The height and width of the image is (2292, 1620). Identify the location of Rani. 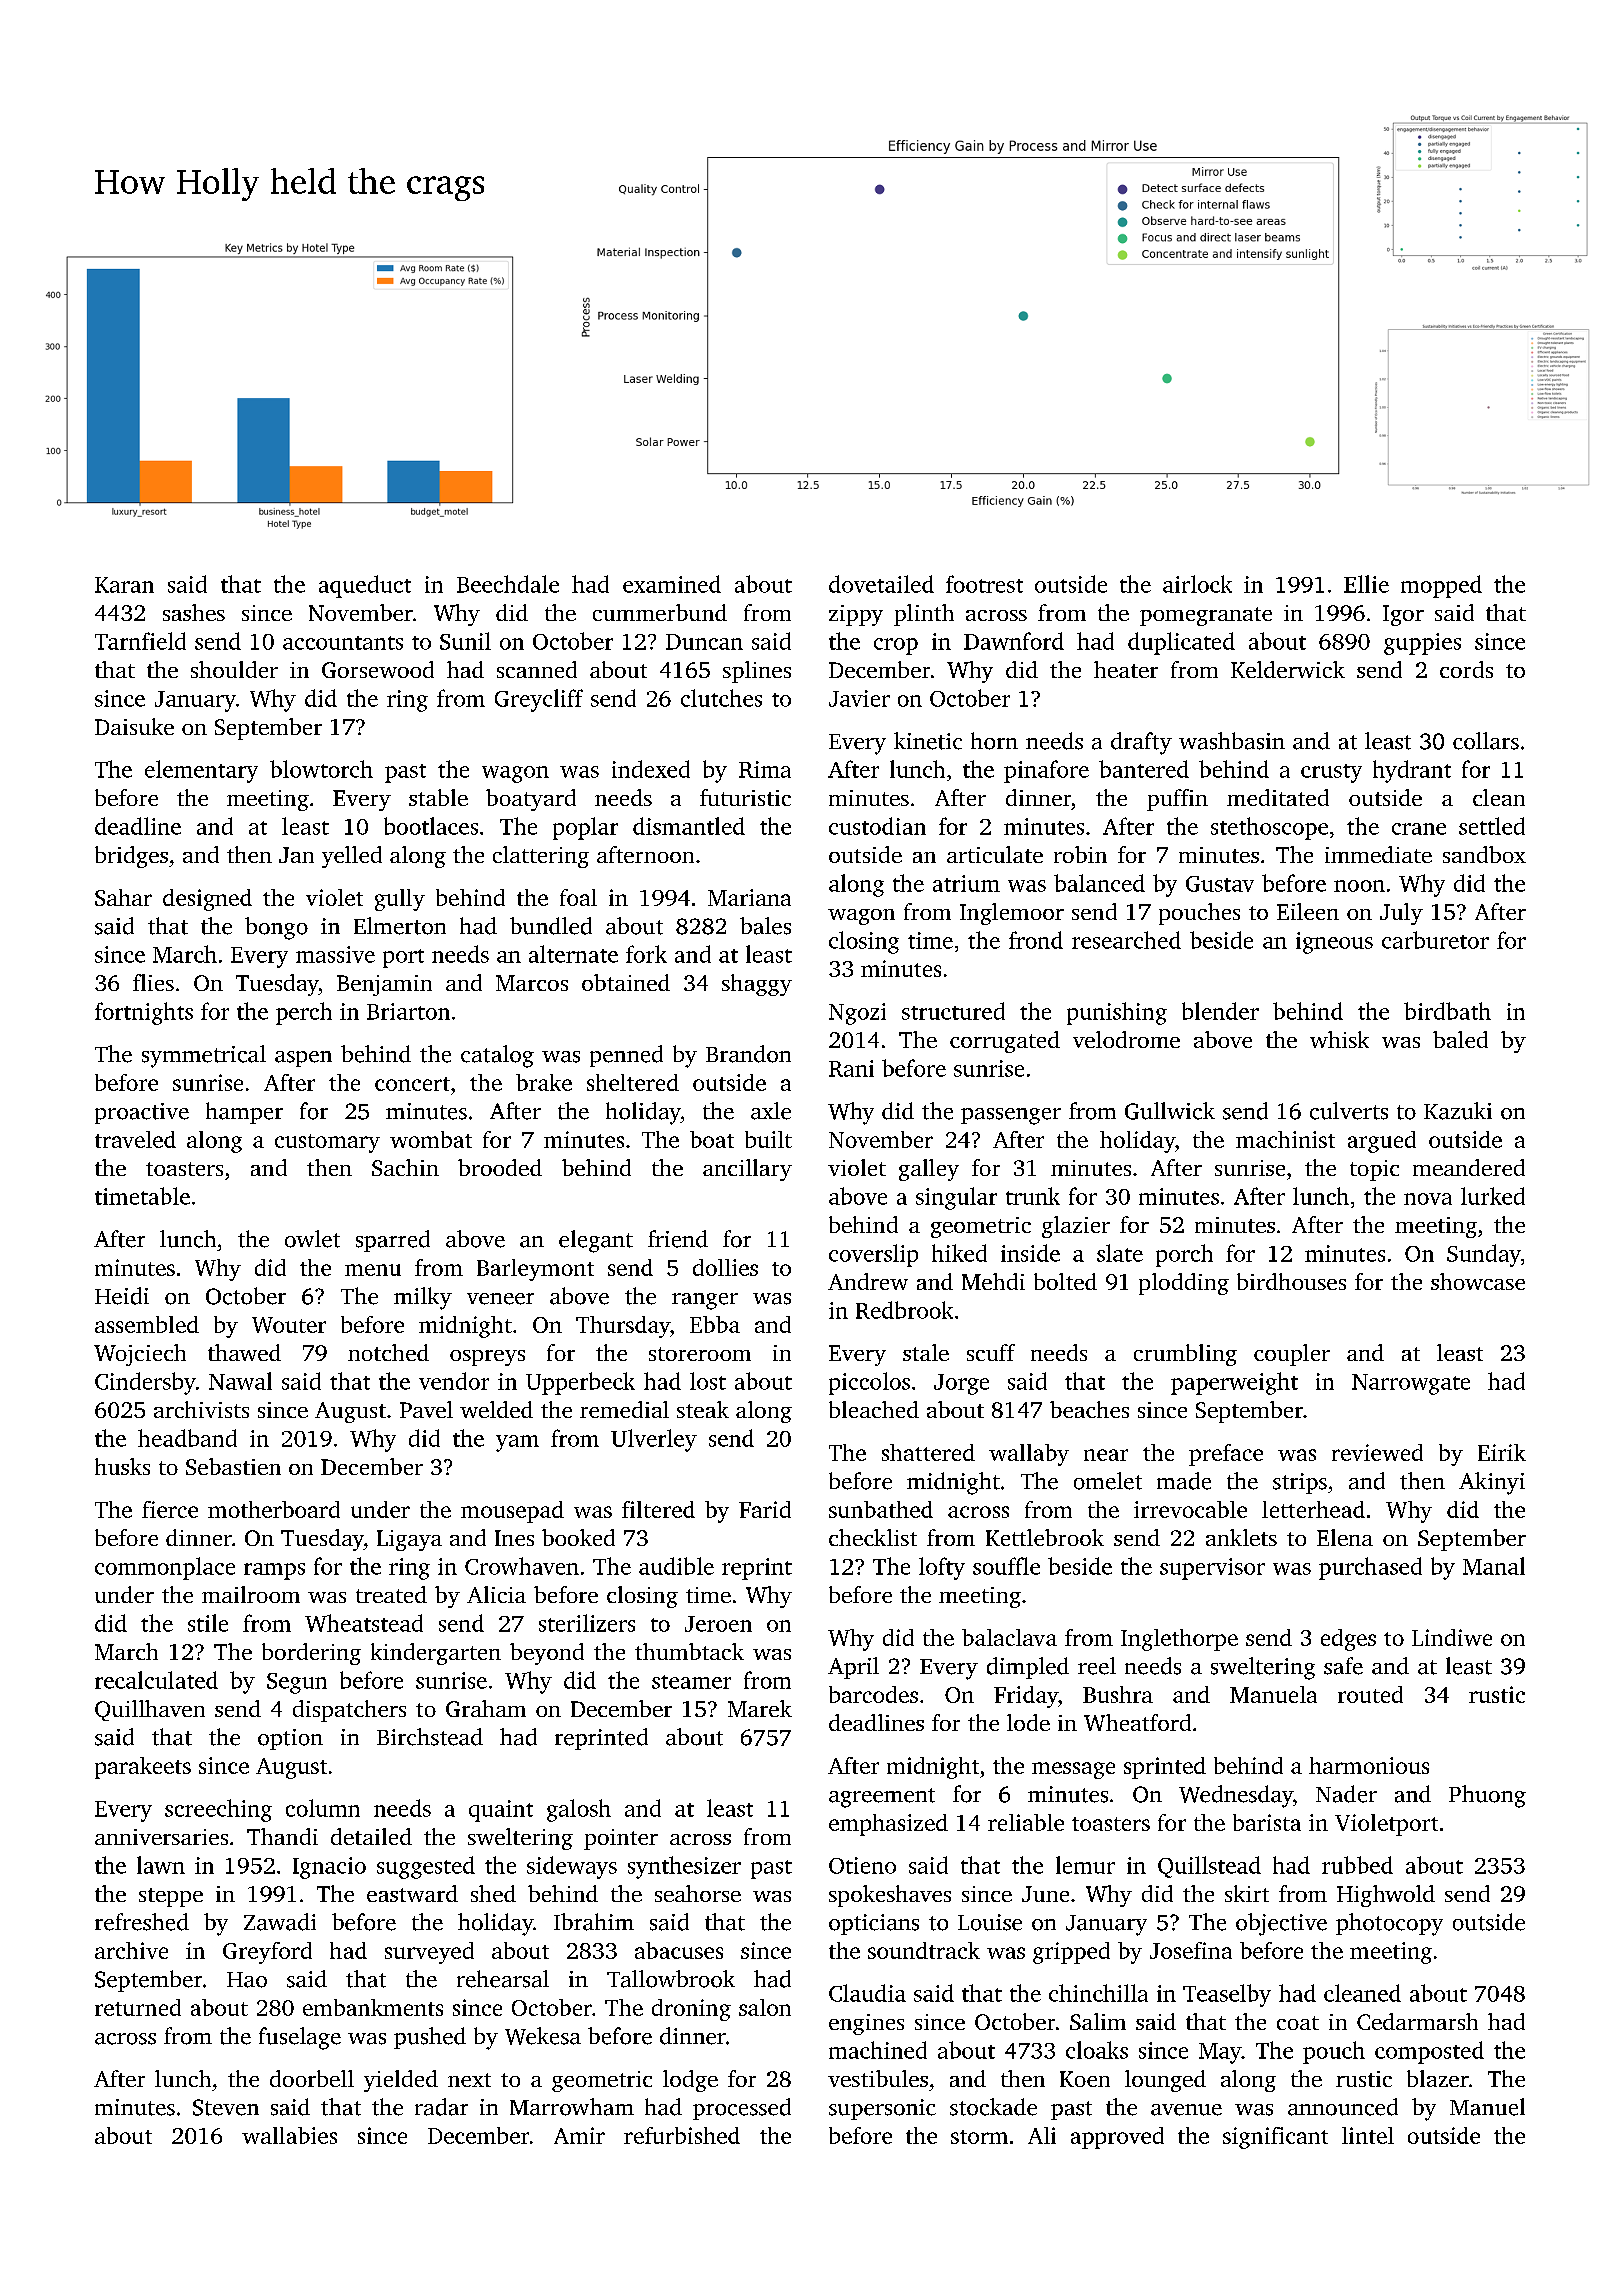
(851, 1068).
